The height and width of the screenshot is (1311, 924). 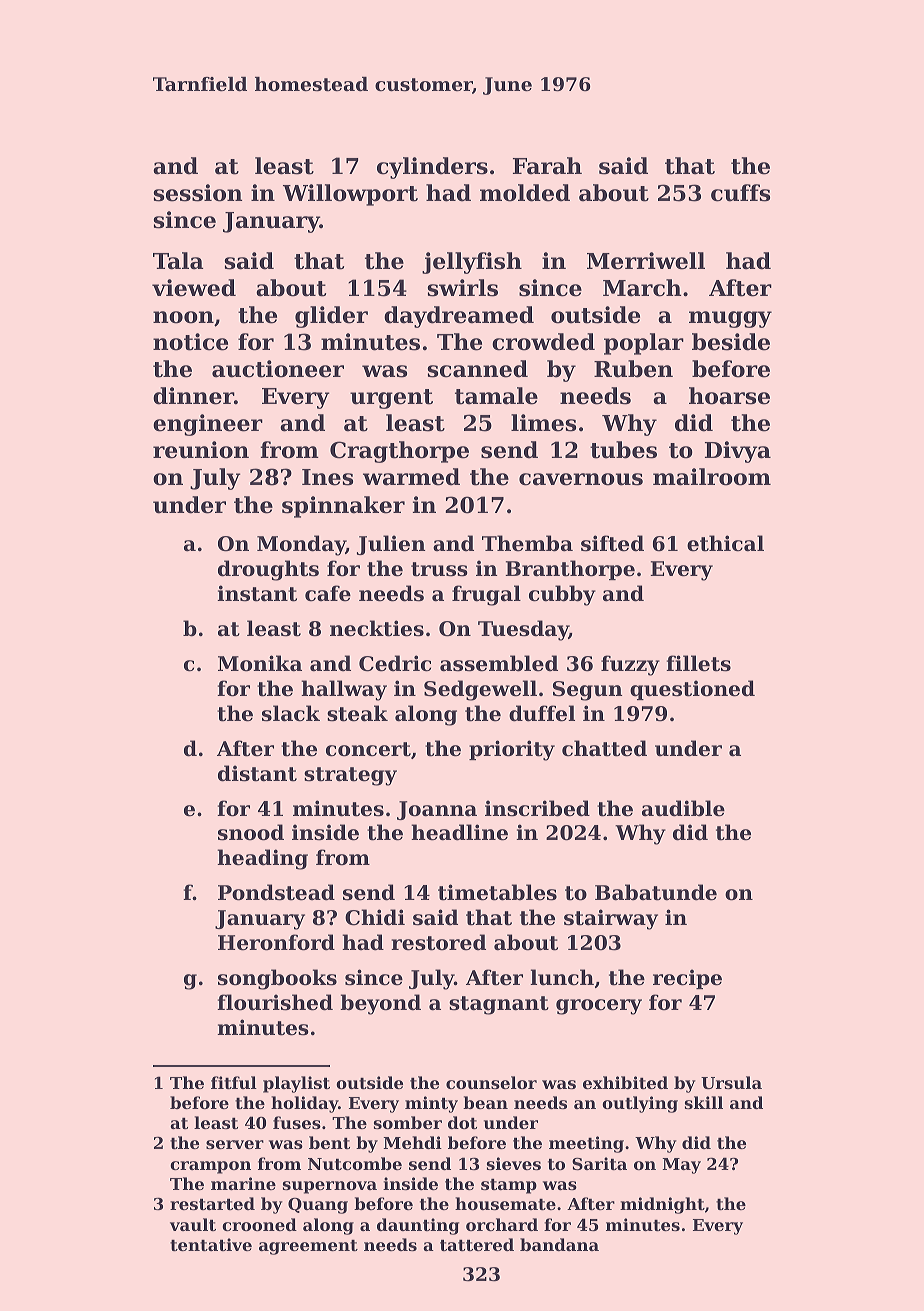 What do you see at coordinates (201, 450) in the screenshot?
I see `reunion` at bounding box center [201, 450].
